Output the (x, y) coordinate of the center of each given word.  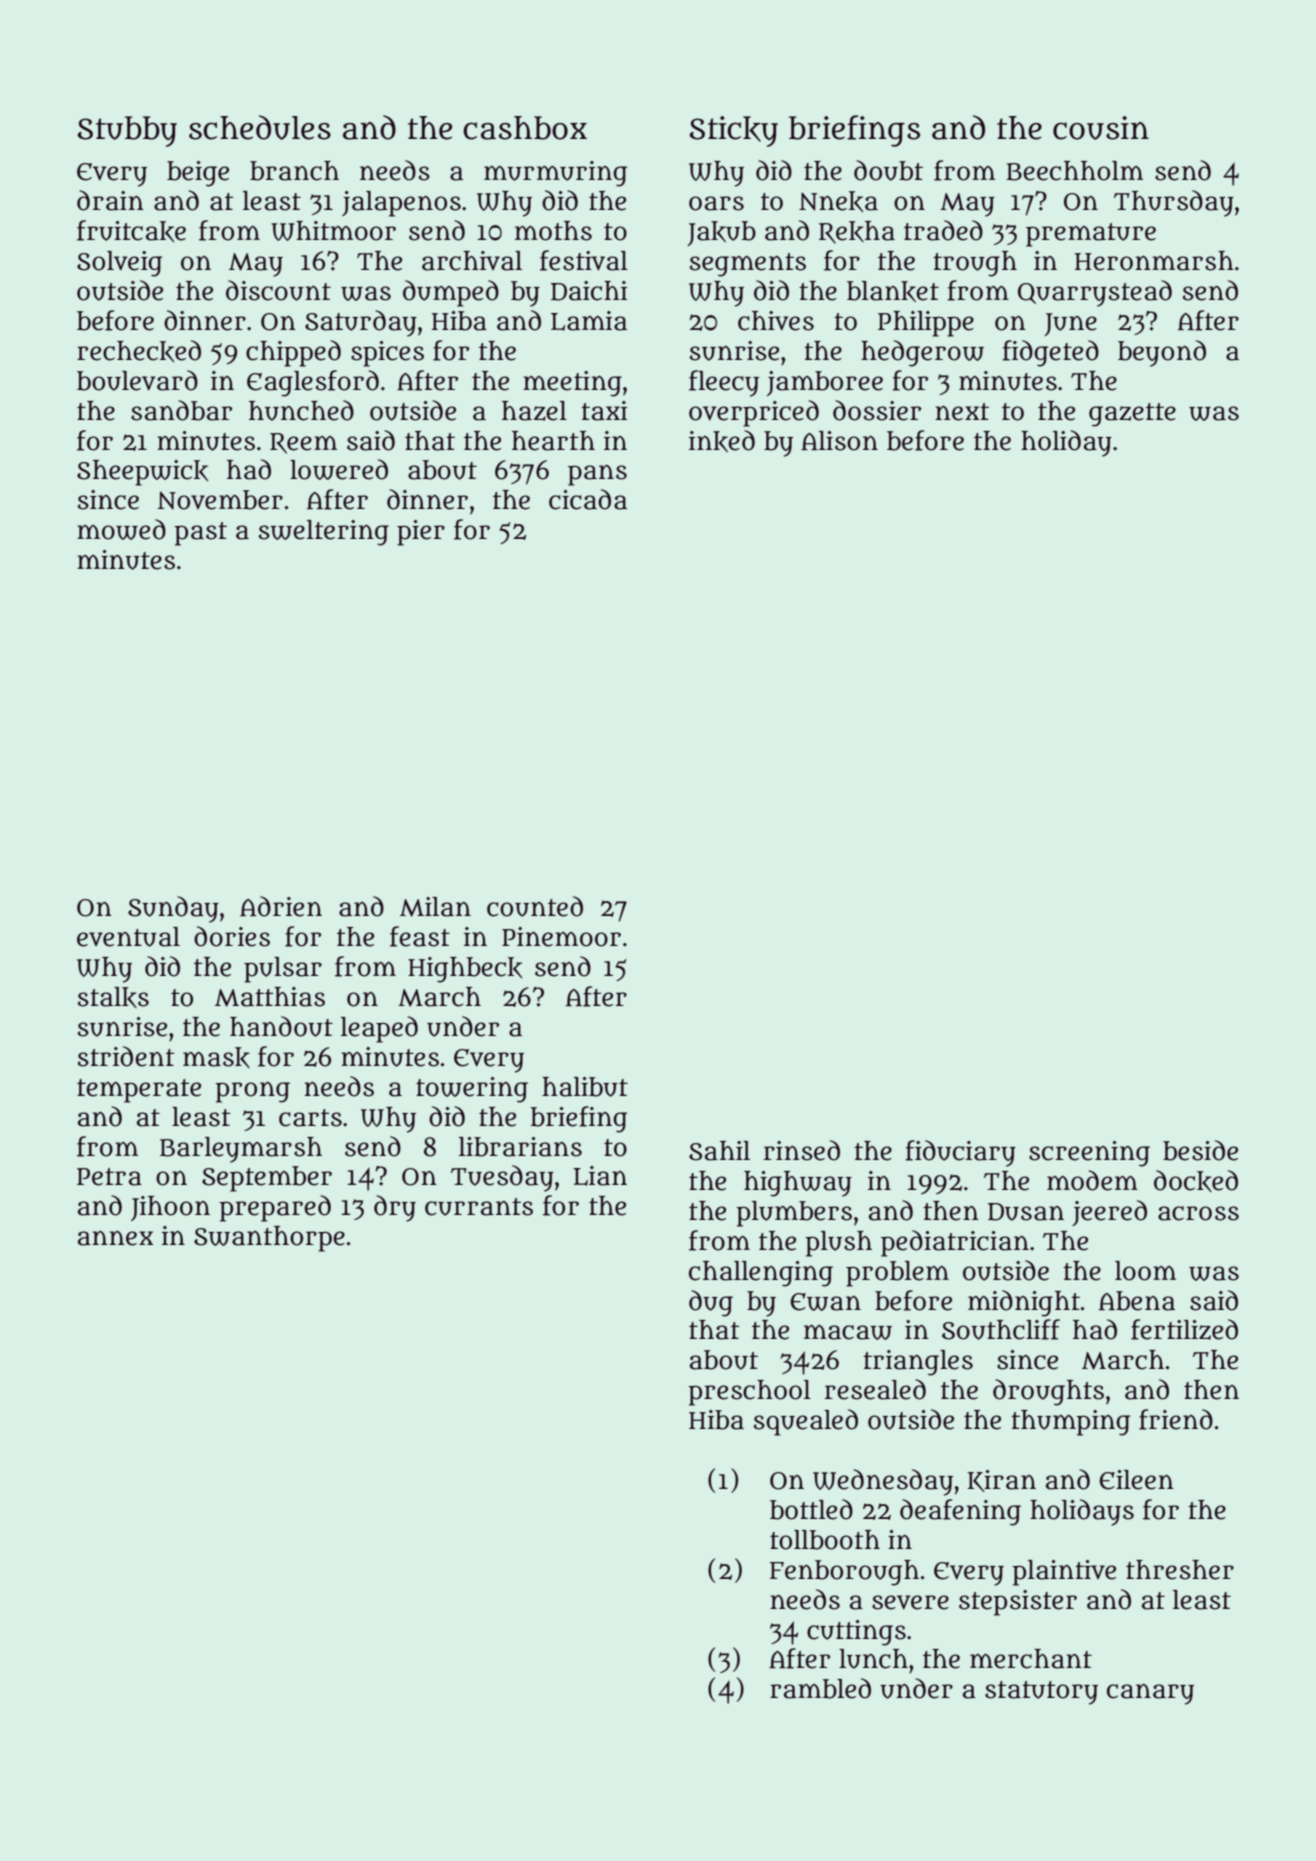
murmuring (555, 174)
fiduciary (960, 1153)
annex (115, 1238)
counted (535, 906)
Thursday (1174, 203)
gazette (1132, 415)
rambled (820, 1688)
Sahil (719, 1151)
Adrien (281, 906)
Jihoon (170, 1208)
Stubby (127, 131)
